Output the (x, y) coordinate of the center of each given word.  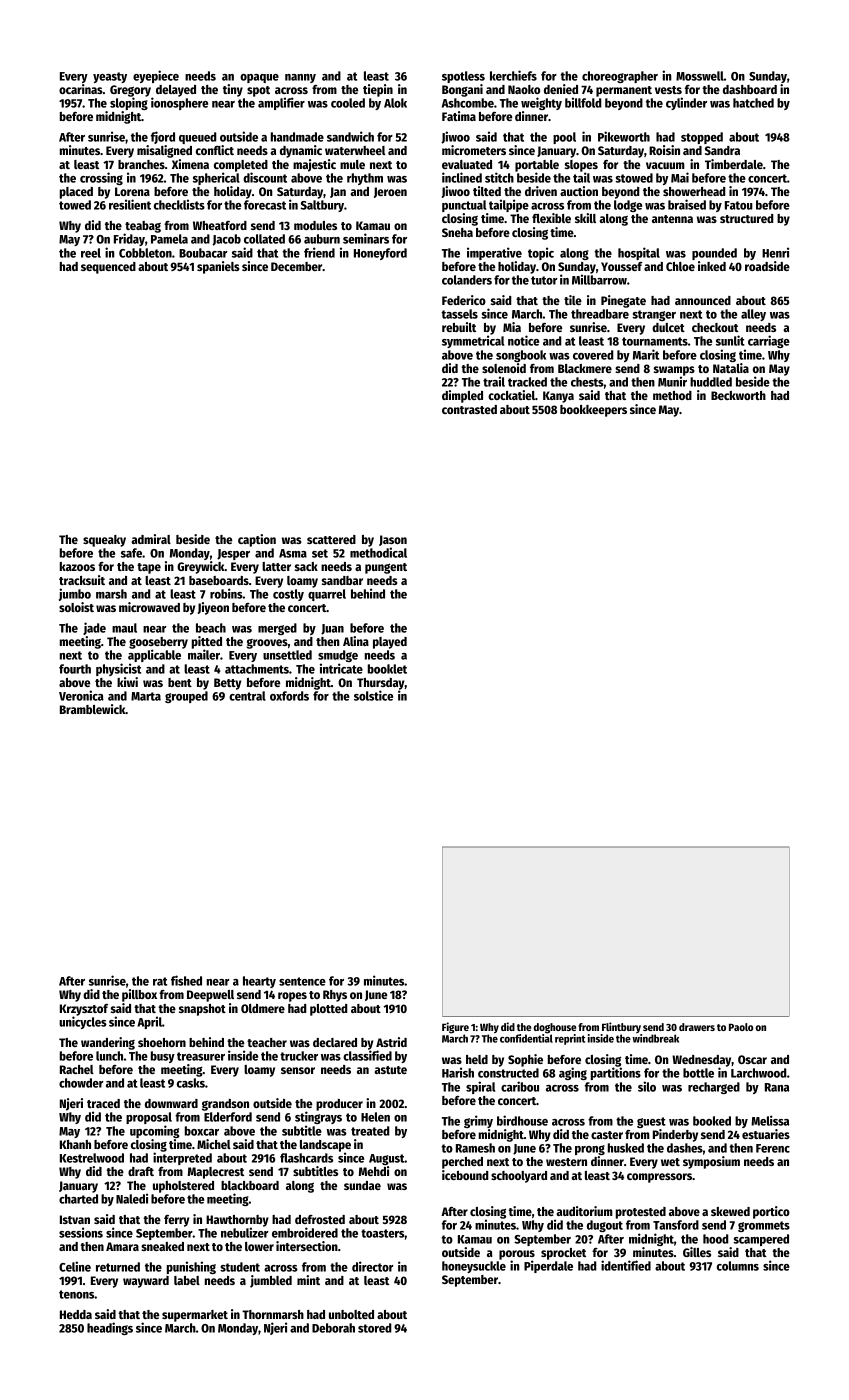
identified (626, 1265)
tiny (233, 90)
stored (374, 1328)
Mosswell (700, 76)
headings (110, 1328)
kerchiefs (513, 75)
